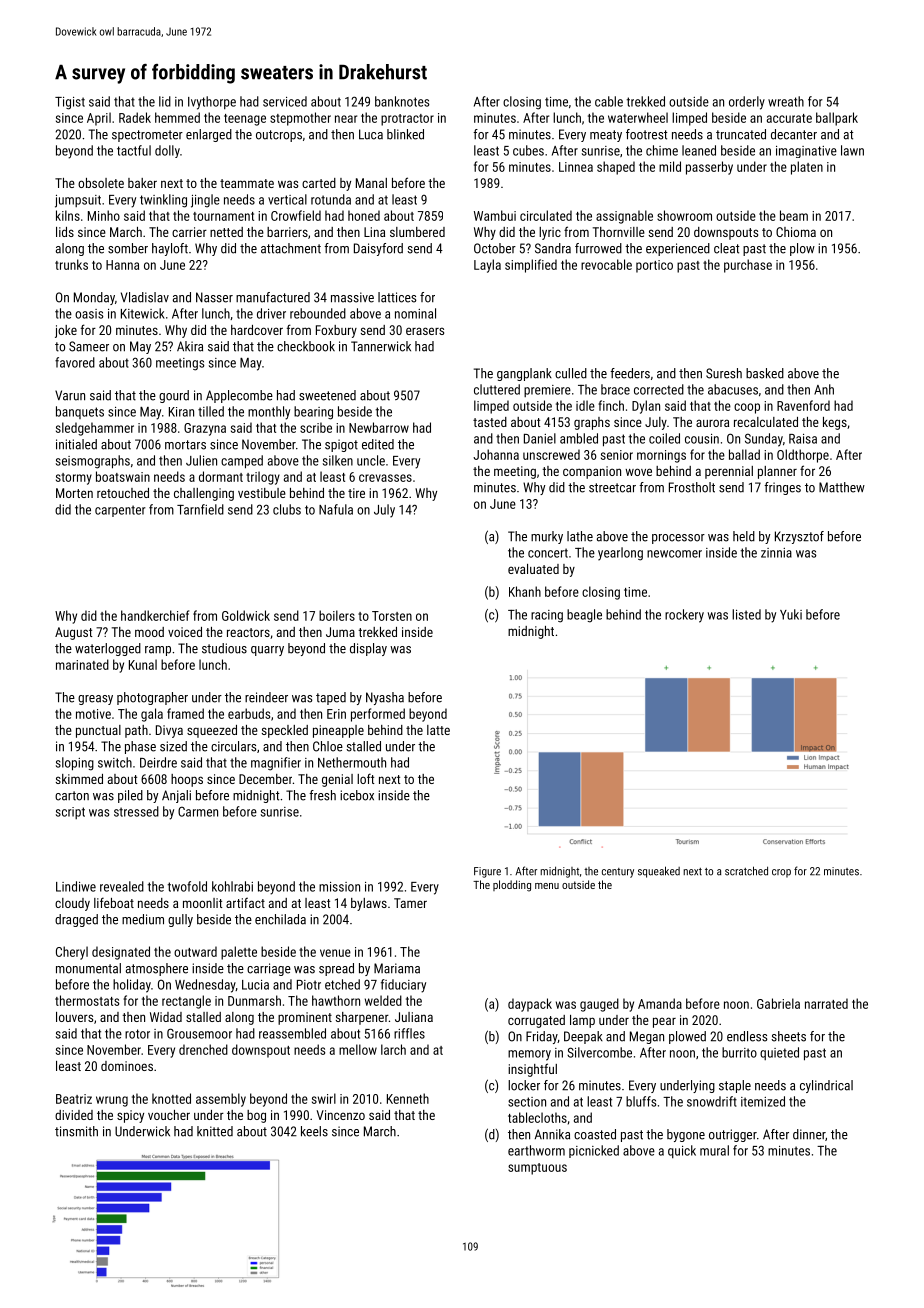 This screenshot has width=924, height=1308. Describe the element at coordinates (618, 873) in the screenshot. I see `century` at that location.
